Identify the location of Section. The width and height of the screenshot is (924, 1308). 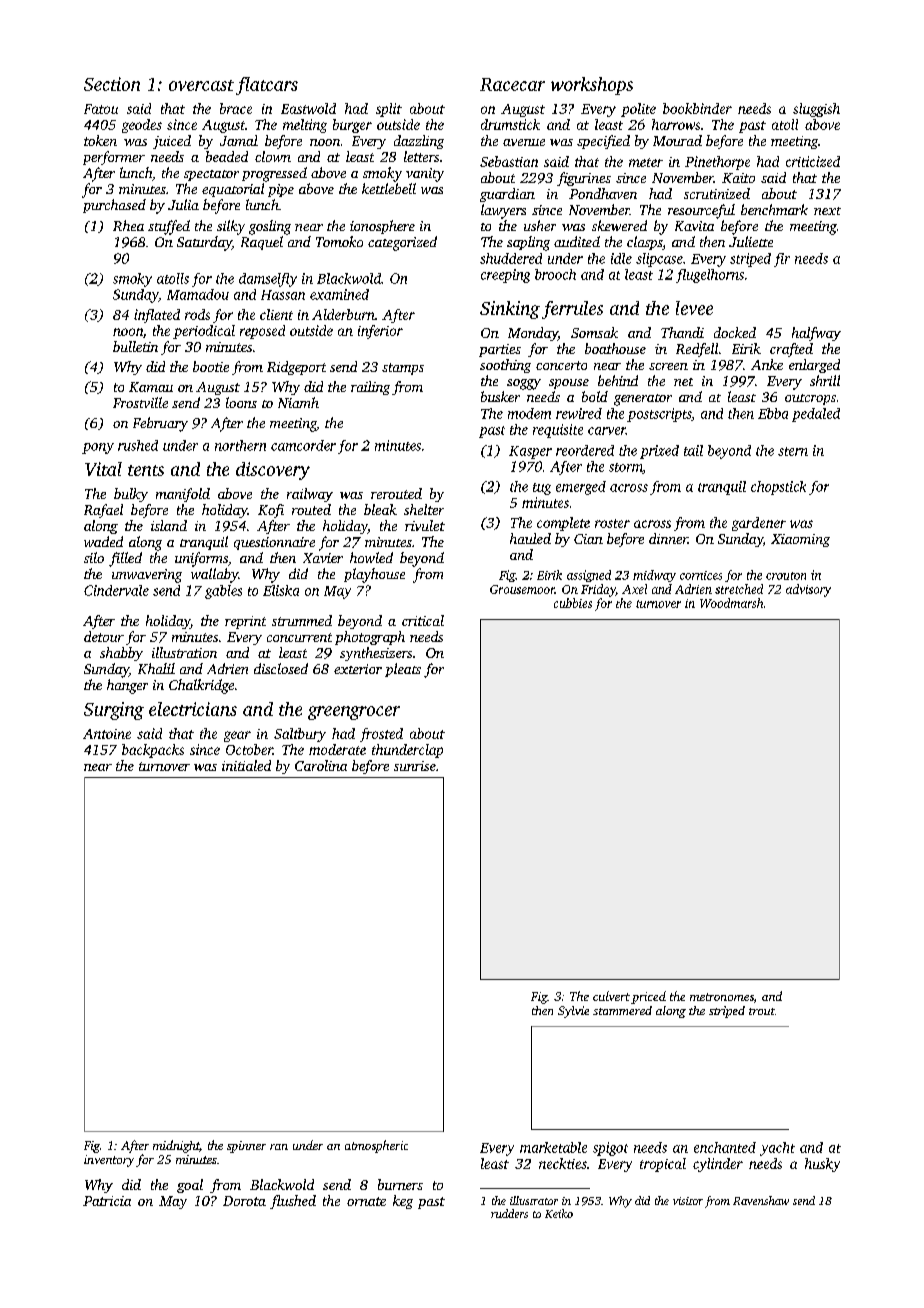
(112, 84).
